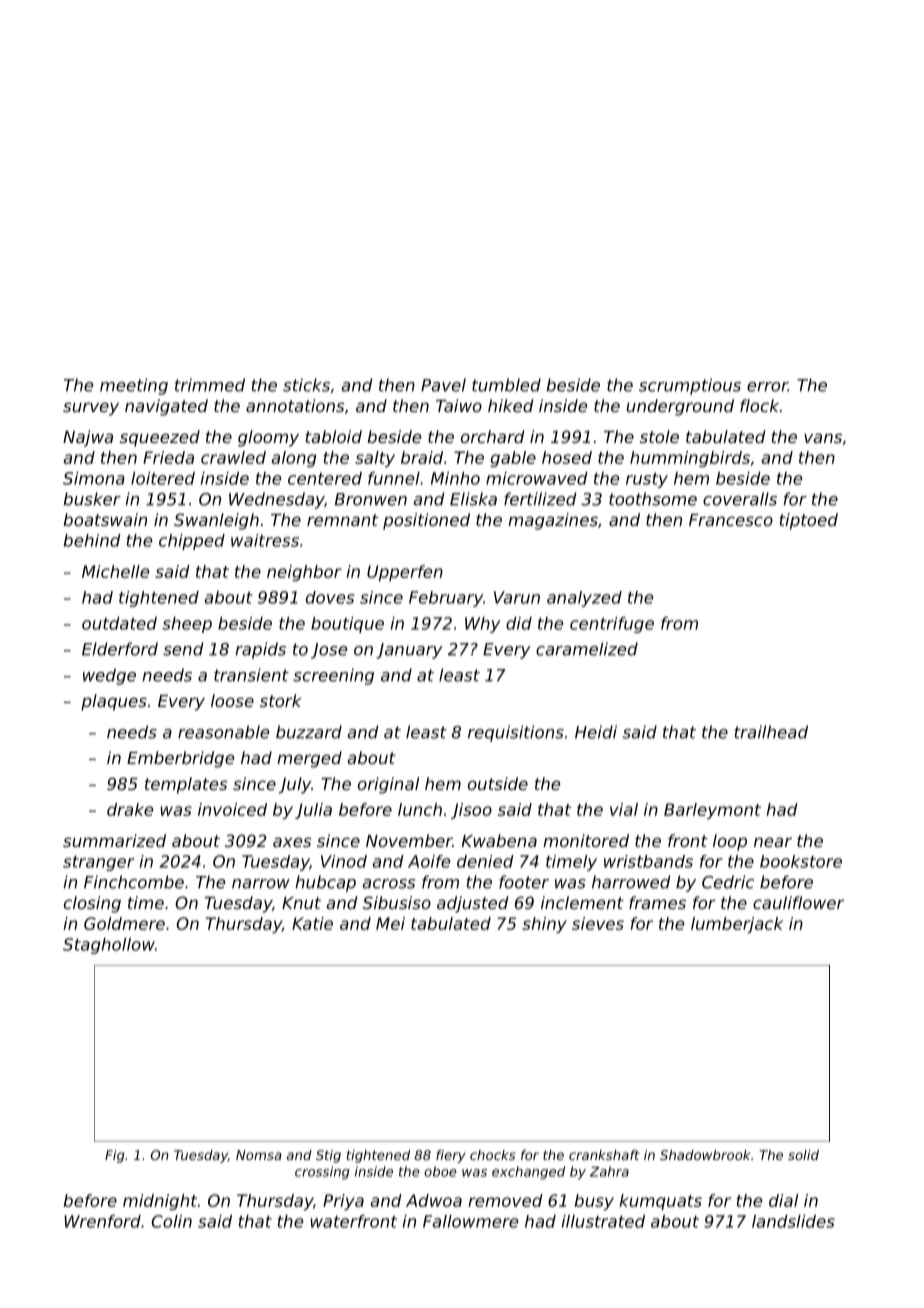 The image size is (924, 1308). What do you see at coordinates (524, 882) in the screenshot?
I see `footer` at bounding box center [524, 882].
